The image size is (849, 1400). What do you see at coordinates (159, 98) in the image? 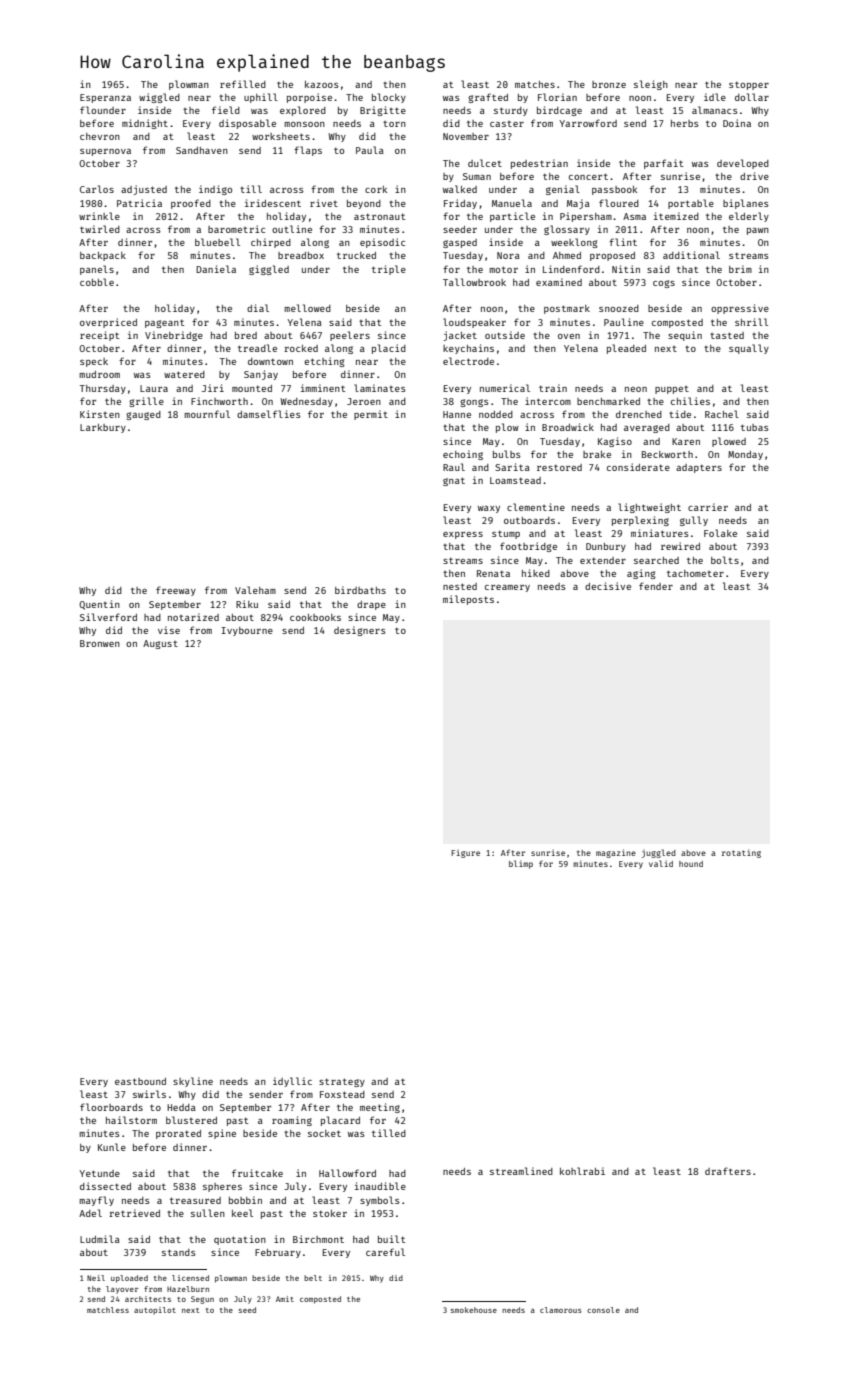
I see `wiggled` at bounding box center [159, 98].
